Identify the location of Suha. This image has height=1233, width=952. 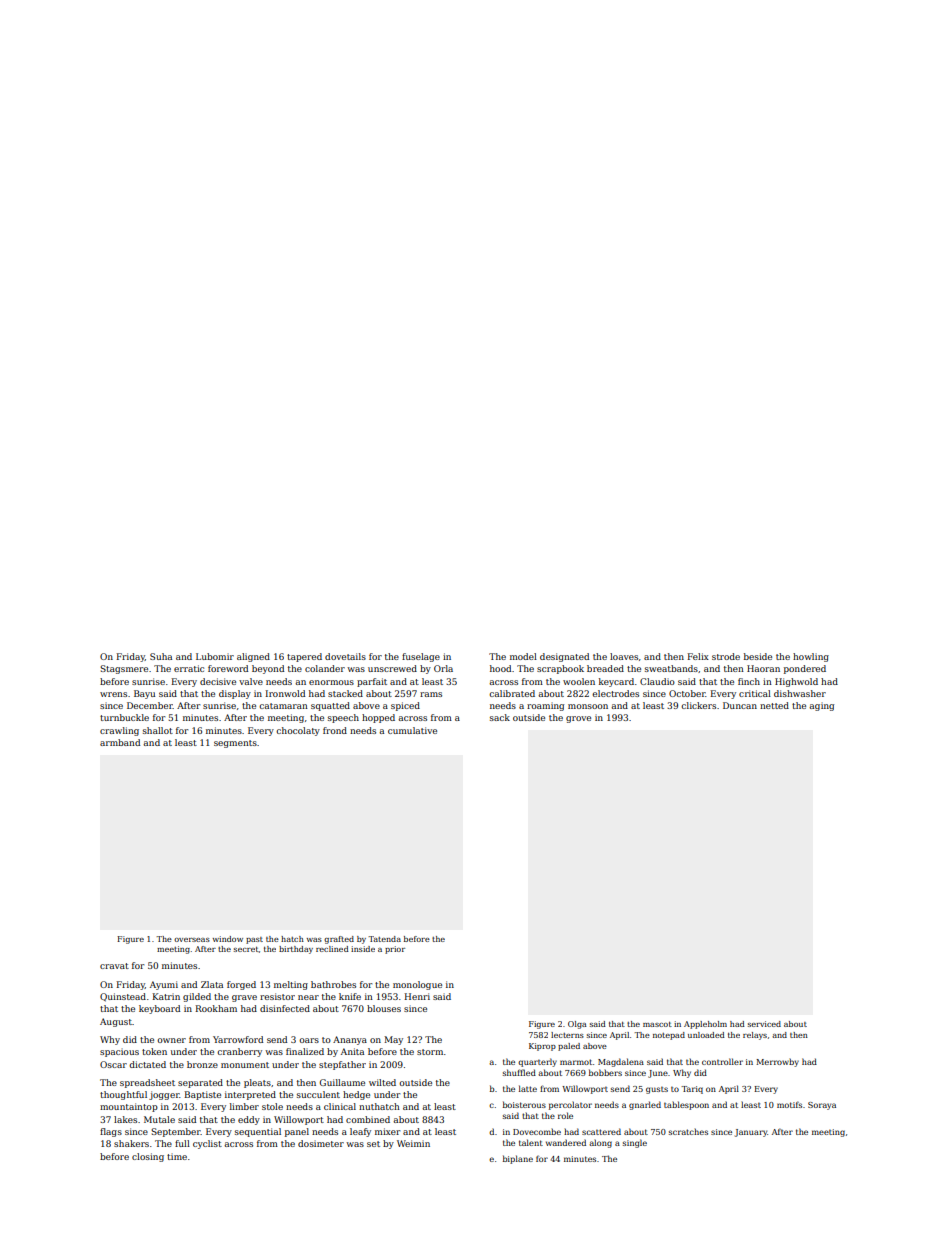
(161, 656).
